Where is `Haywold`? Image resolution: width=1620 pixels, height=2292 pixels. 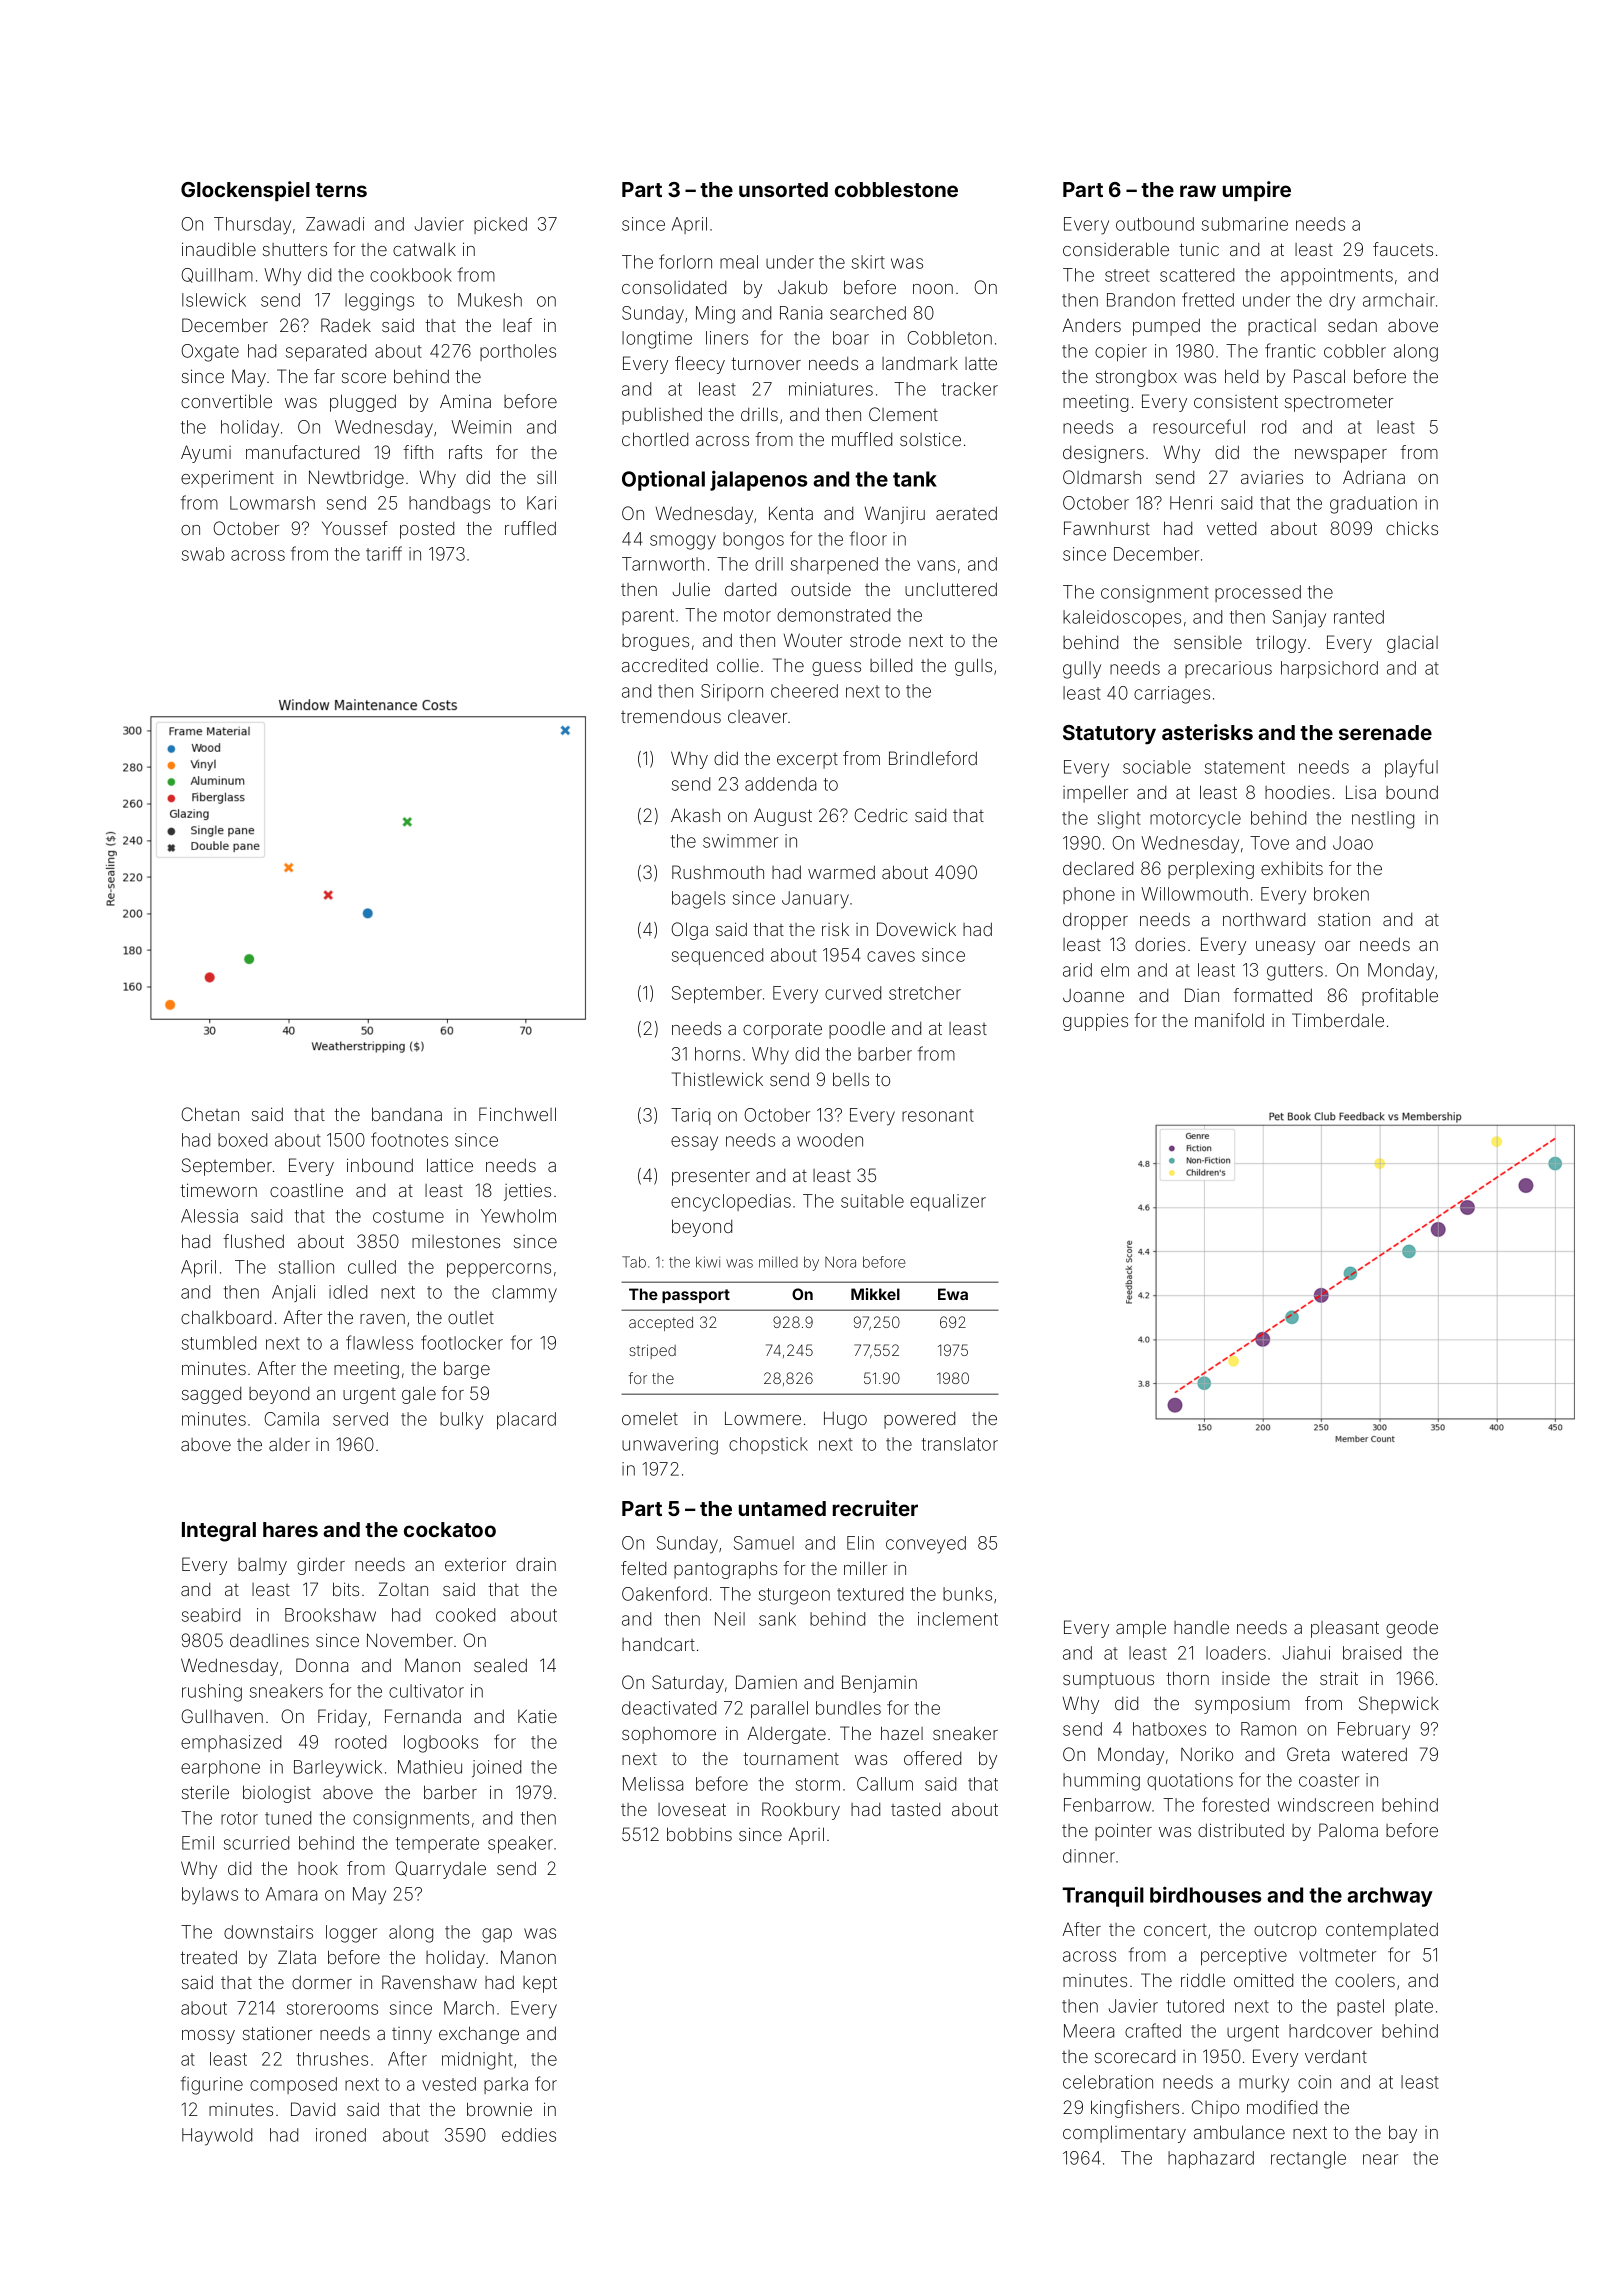
Haywold is located at coordinates (217, 2137).
